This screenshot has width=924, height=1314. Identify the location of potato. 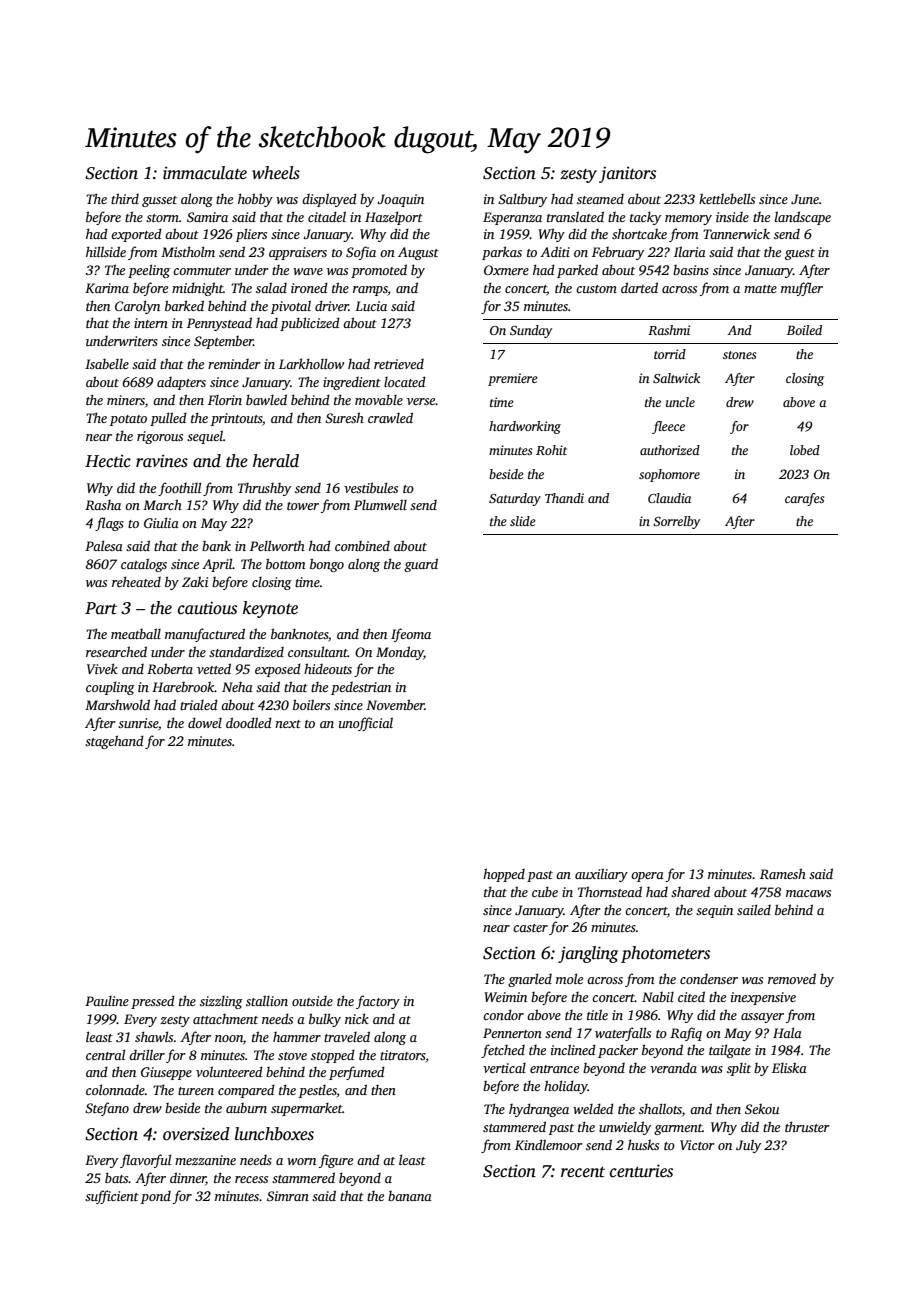
(128, 420).
